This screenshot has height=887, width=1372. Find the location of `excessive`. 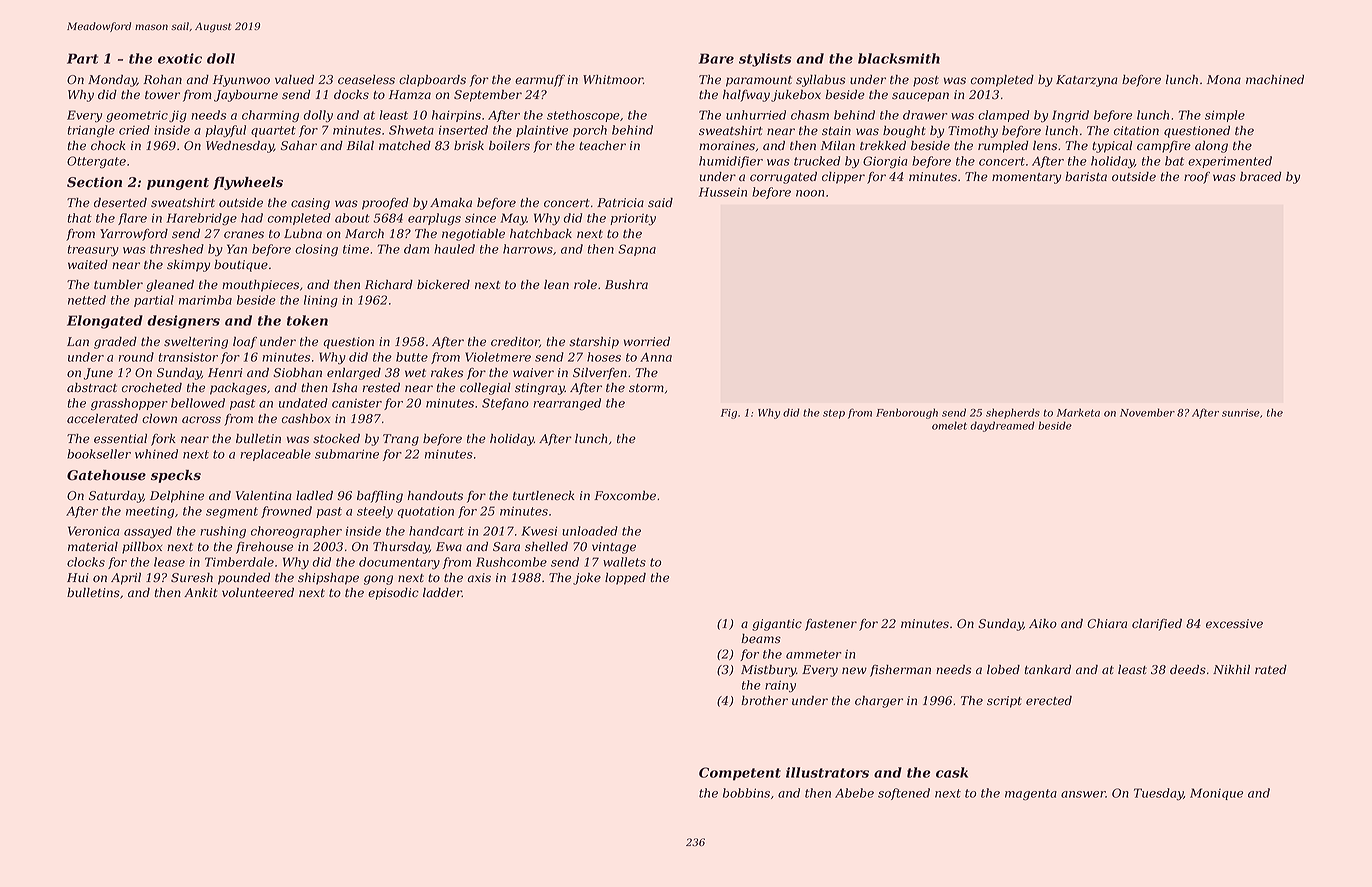

excessive is located at coordinates (1234, 624).
